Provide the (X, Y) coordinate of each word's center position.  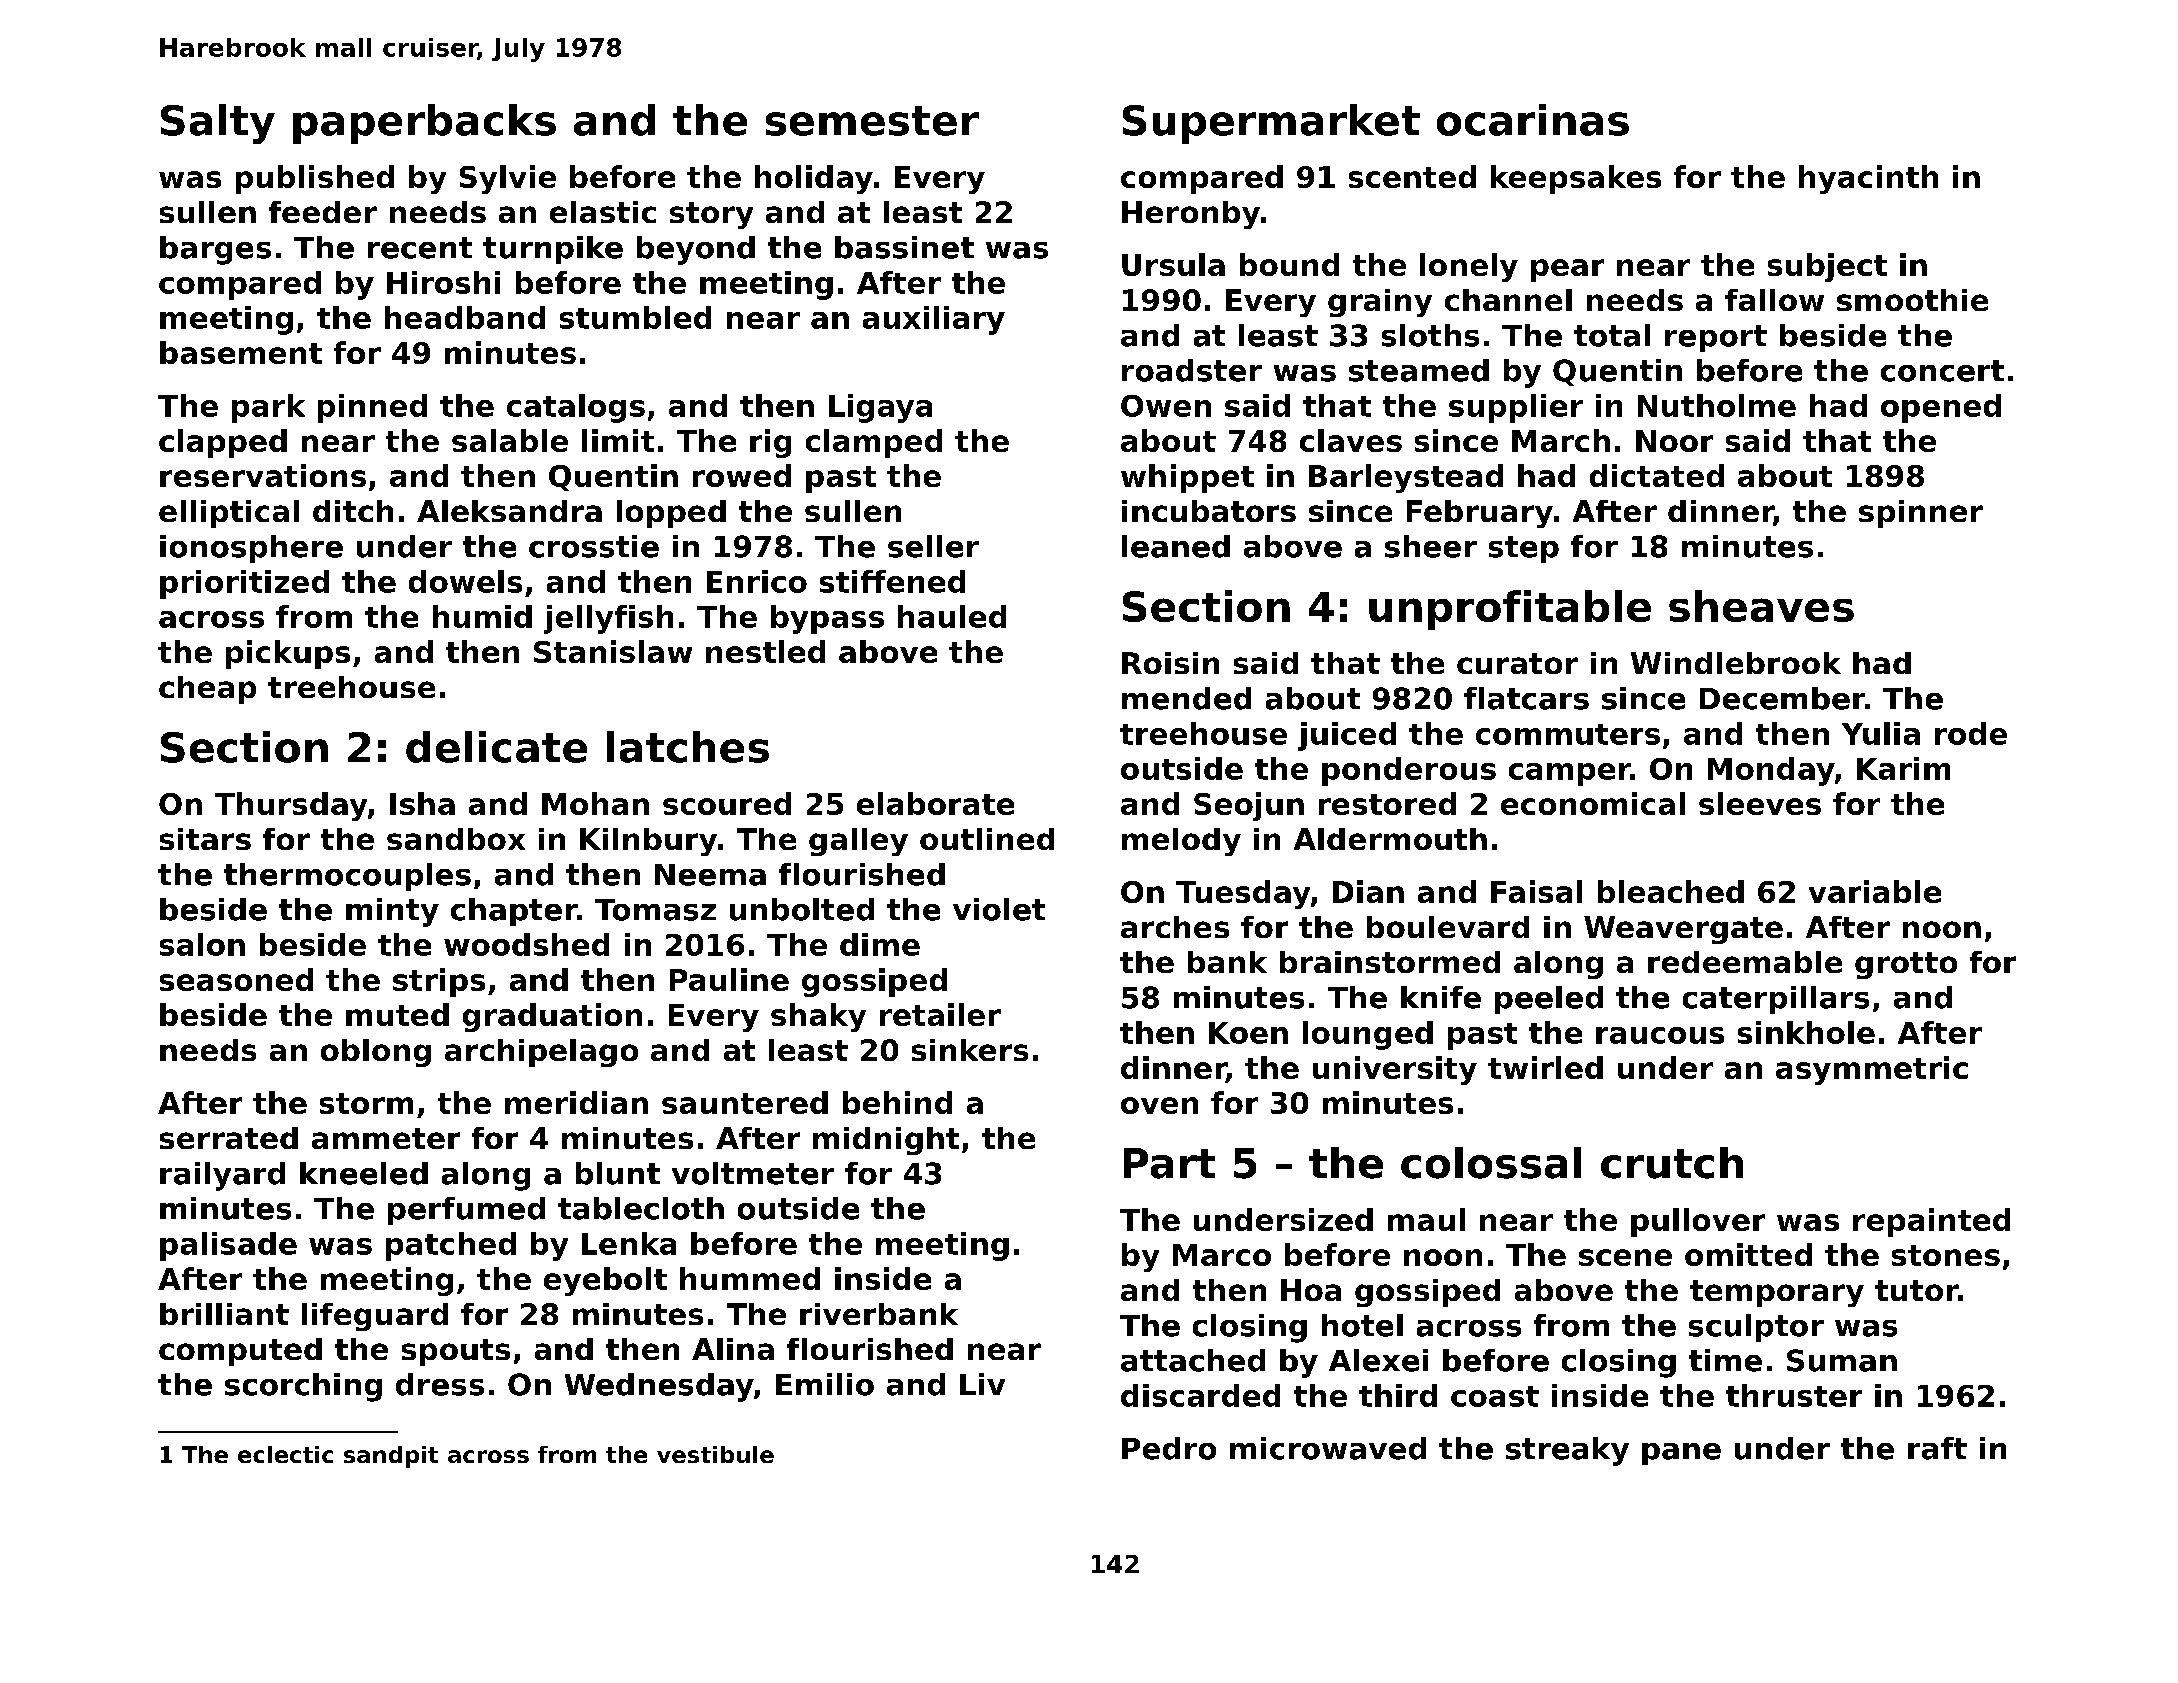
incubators (1209, 511)
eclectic (285, 1454)
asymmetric (1872, 1070)
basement (241, 352)
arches (1175, 927)
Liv (982, 1384)
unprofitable (1510, 610)
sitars (205, 839)
